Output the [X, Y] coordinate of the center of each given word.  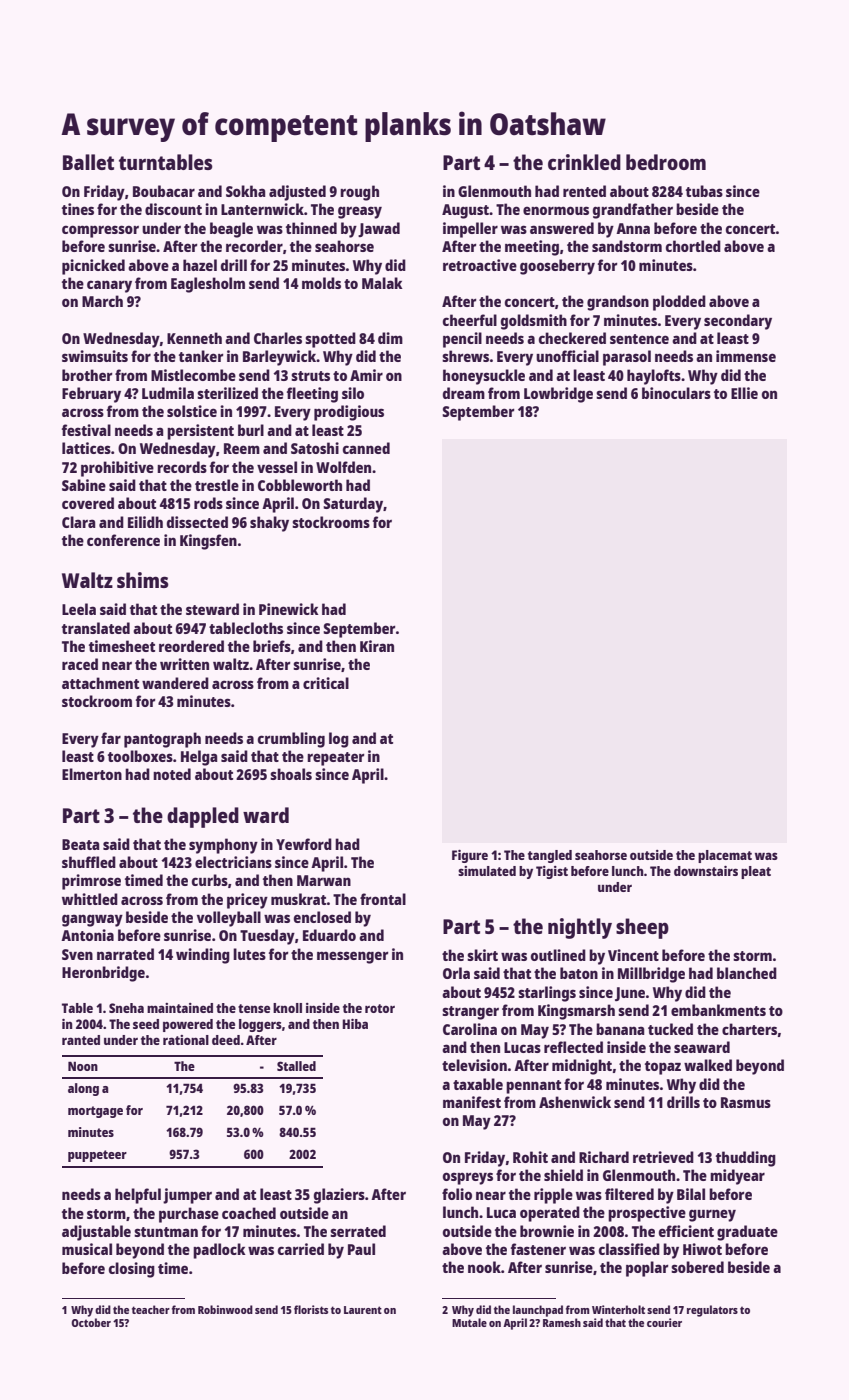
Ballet [88, 162]
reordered [191, 646]
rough [359, 193]
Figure [470, 856]
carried [301, 1249]
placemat [725, 856]
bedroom [666, 162]
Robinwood [225, 1309]
